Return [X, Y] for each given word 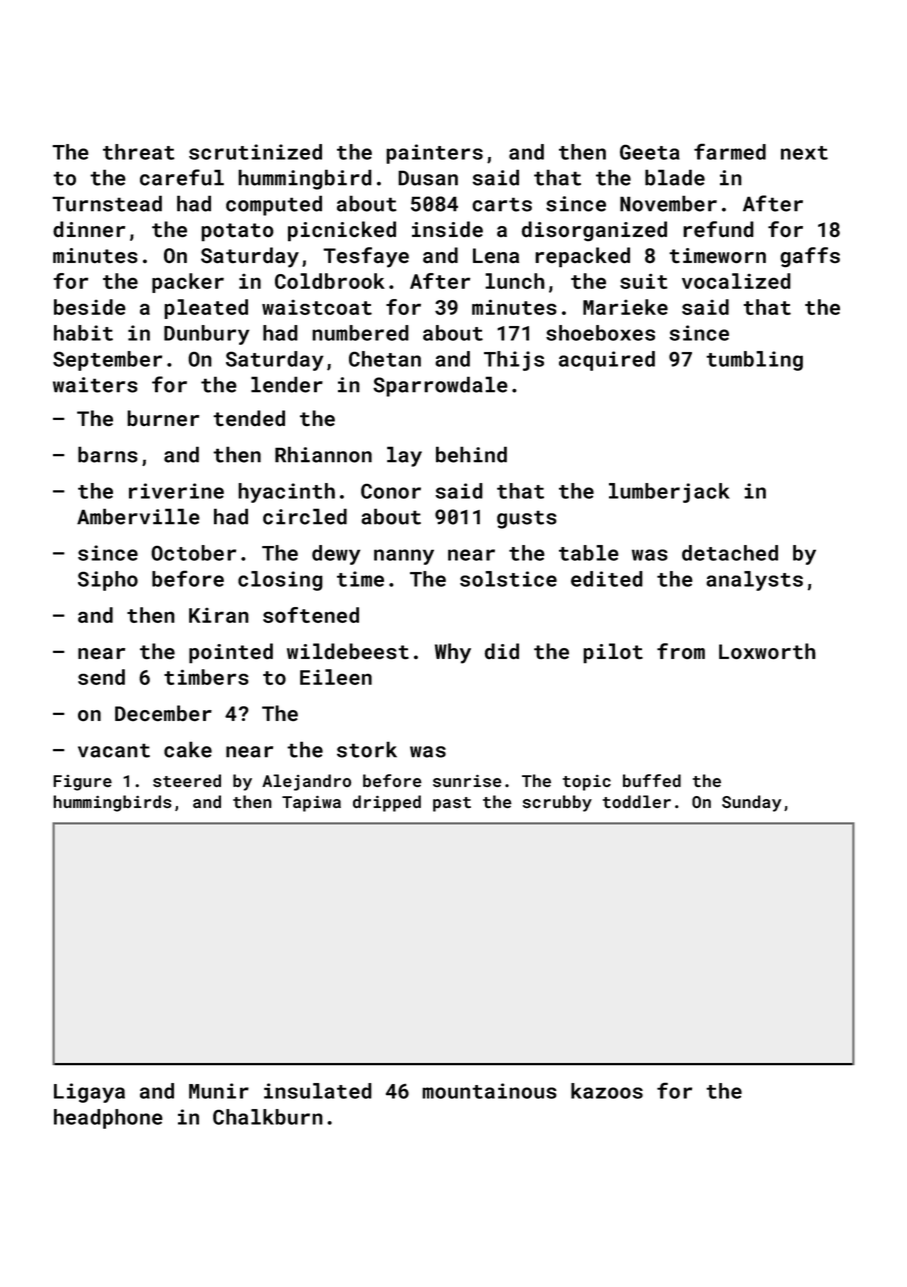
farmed [730, 151]
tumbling [754, 361]
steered [187, 780]
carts [502, 204]
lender [287, 384]
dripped [387, 803]
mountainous [489, 1091]
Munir [219, 1091]
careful [182, 177]
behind [471, 454]
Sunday [751, 803]
